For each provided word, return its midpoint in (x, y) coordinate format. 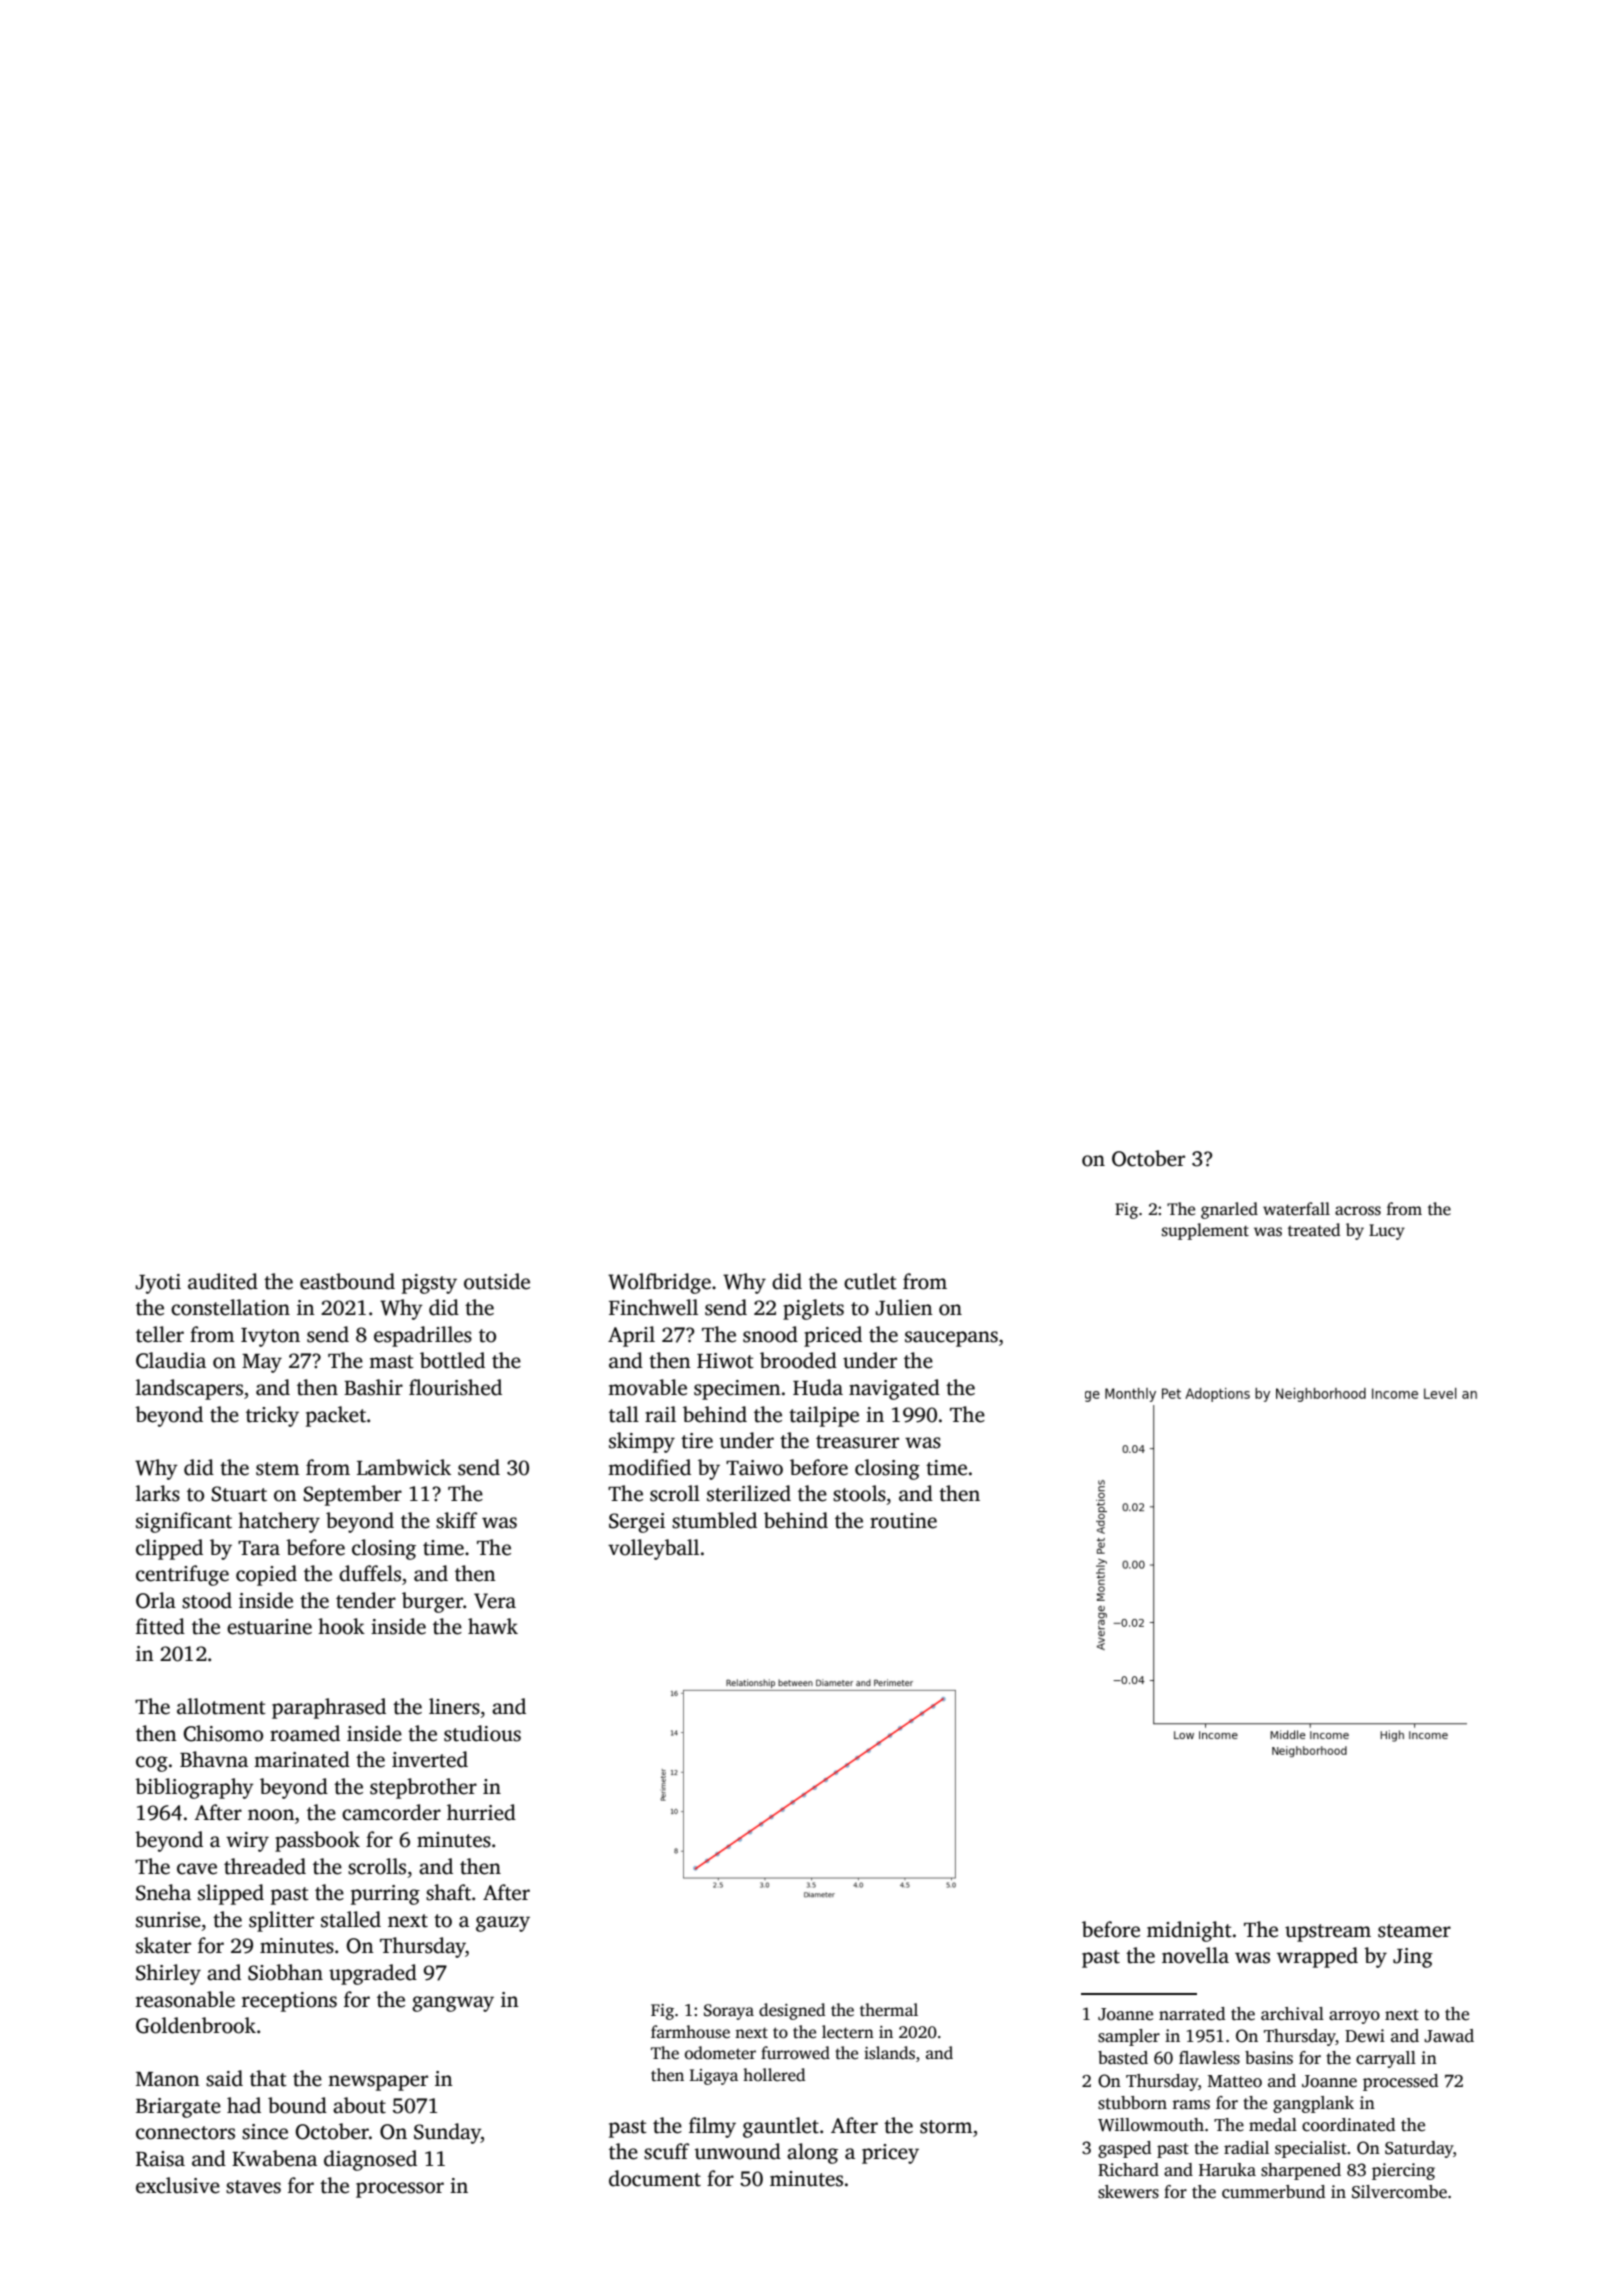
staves (253, 2187)
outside (497, 1281)
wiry (247, 1842)
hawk (493, 1626)
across (1358, 1211)
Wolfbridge (659, 1283)
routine (903, 1521)
